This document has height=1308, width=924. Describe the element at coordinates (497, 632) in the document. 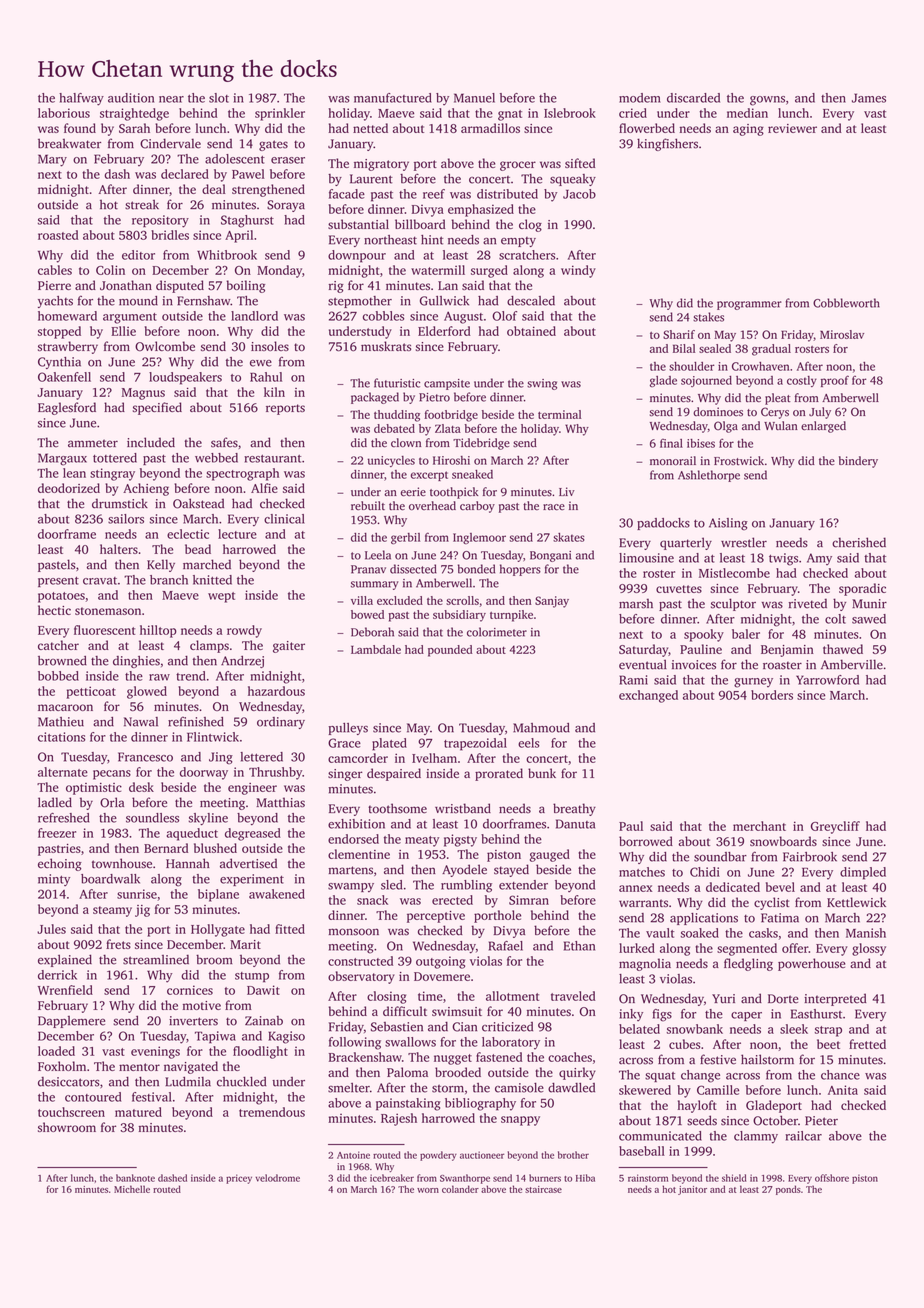

I see `colorimeter` at that location.
